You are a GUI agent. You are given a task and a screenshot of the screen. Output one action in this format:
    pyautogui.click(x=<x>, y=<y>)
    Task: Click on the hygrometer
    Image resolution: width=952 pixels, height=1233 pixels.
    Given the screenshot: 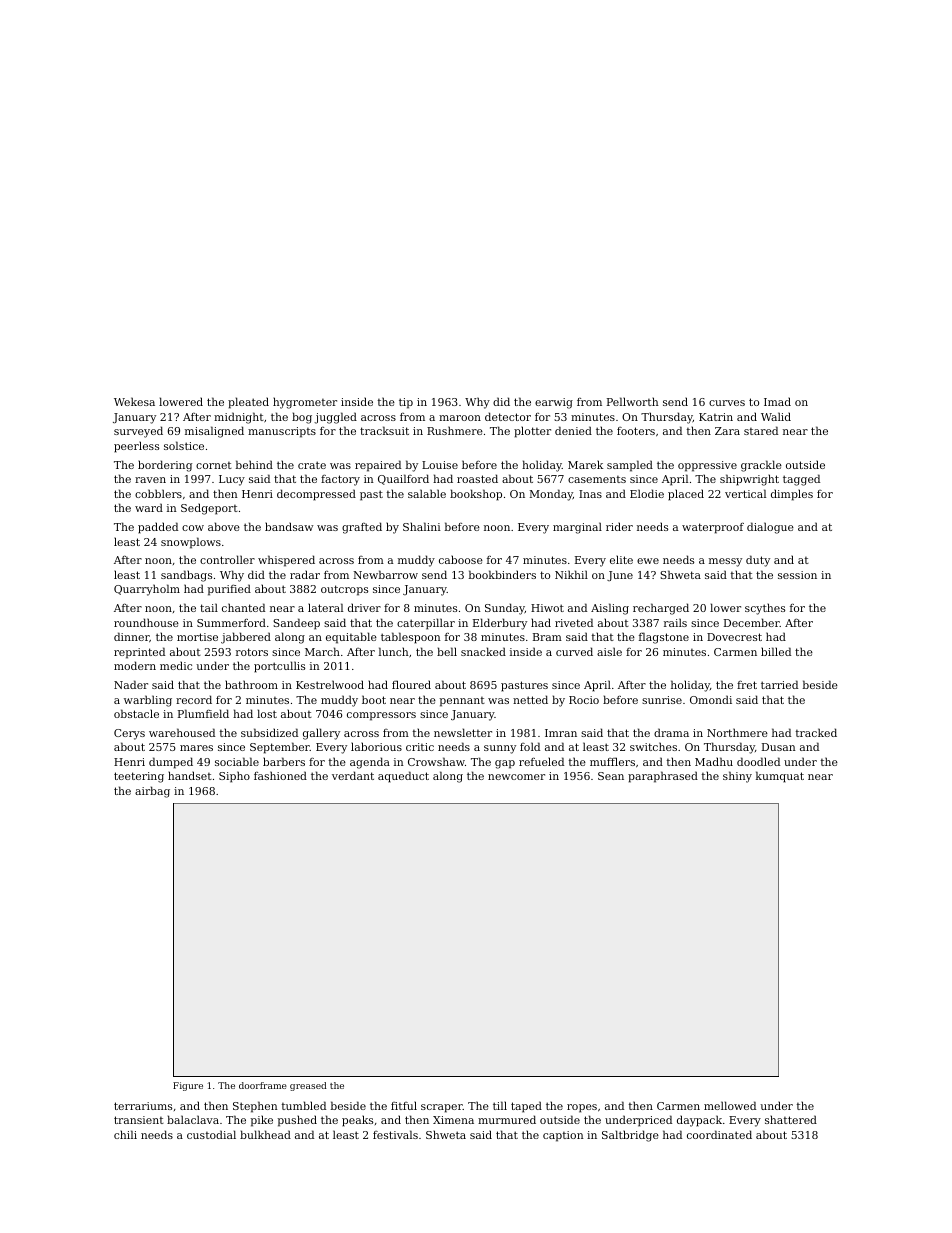 What is the action you would take?
    pyautogui.click(x=305, y=403)
